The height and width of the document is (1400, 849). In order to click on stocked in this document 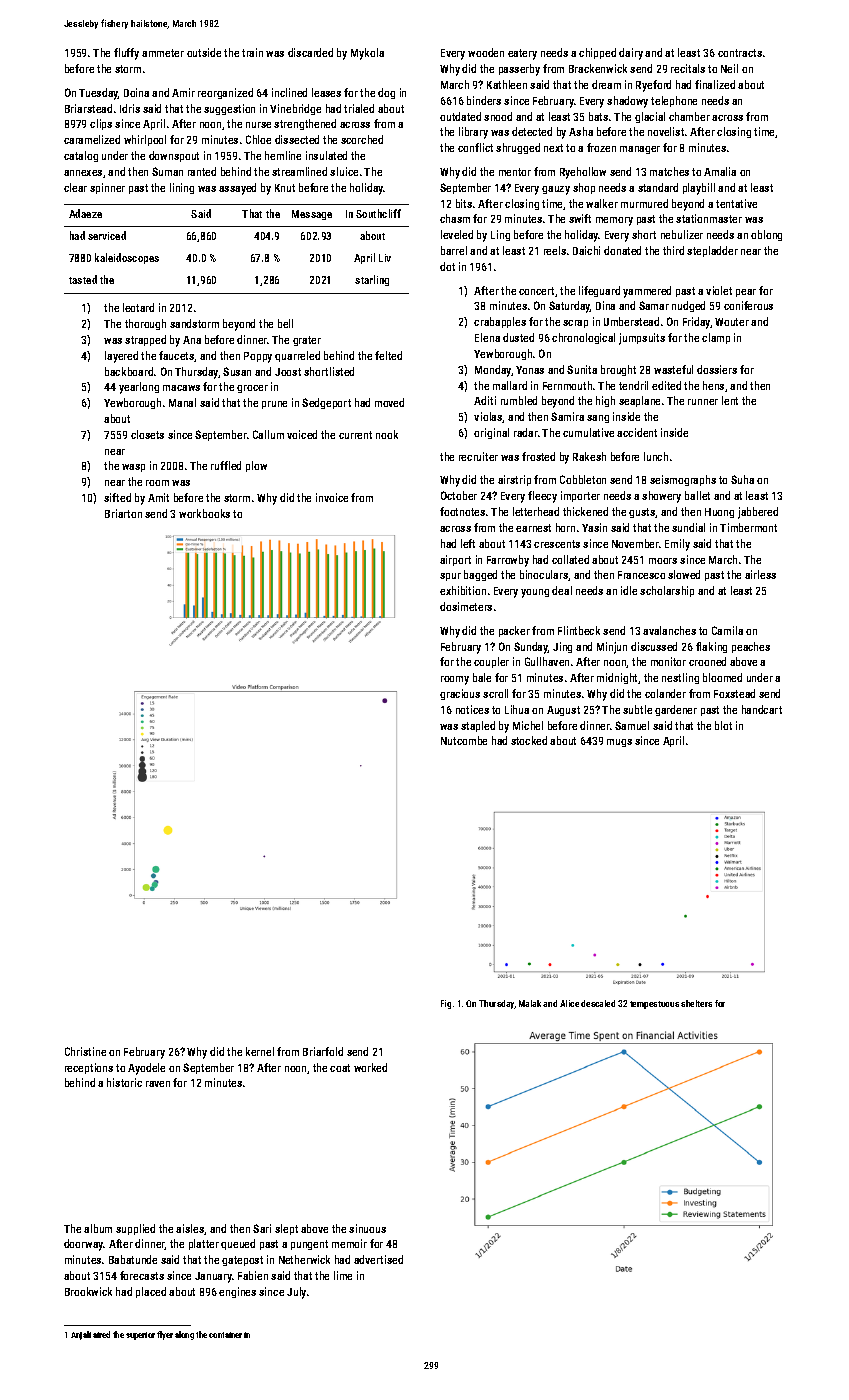, I will do `click(529, 740)`.
